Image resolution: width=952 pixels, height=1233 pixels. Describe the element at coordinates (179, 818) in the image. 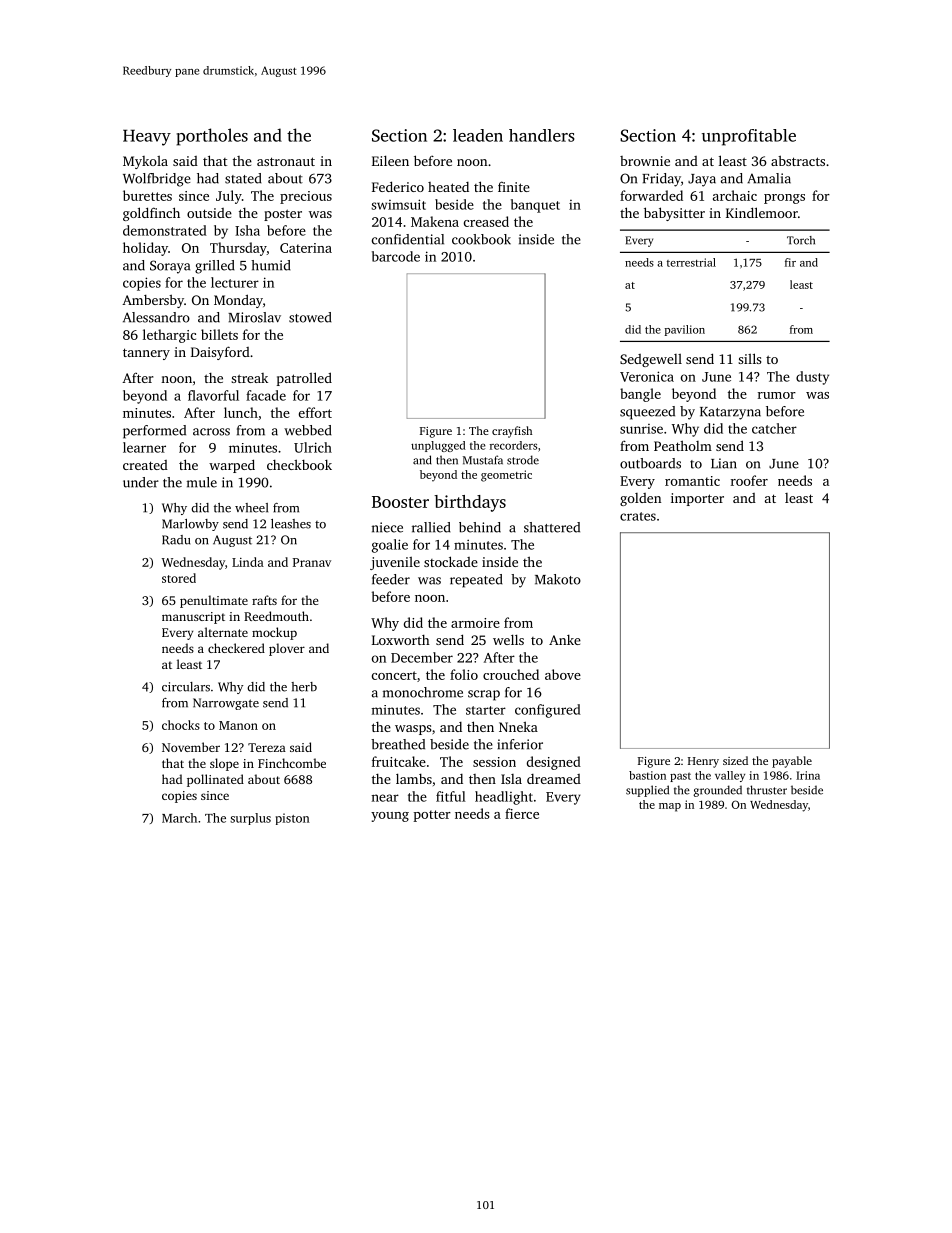

I see `March` at that location.
